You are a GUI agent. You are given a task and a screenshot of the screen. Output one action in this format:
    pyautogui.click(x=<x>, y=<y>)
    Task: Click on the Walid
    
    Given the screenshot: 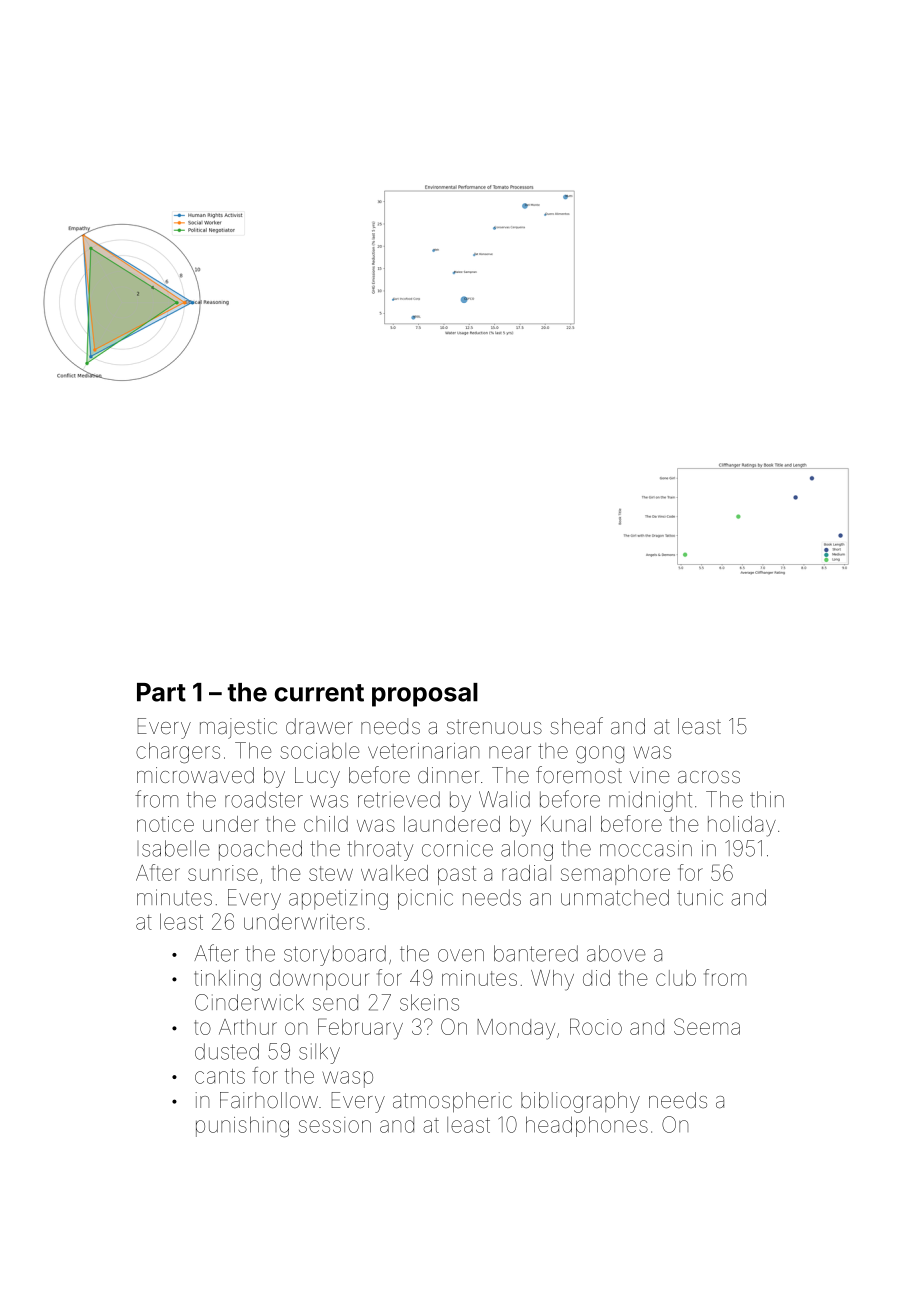 What is the action you would take?
    pyautogui.click(x=504, y=799)
